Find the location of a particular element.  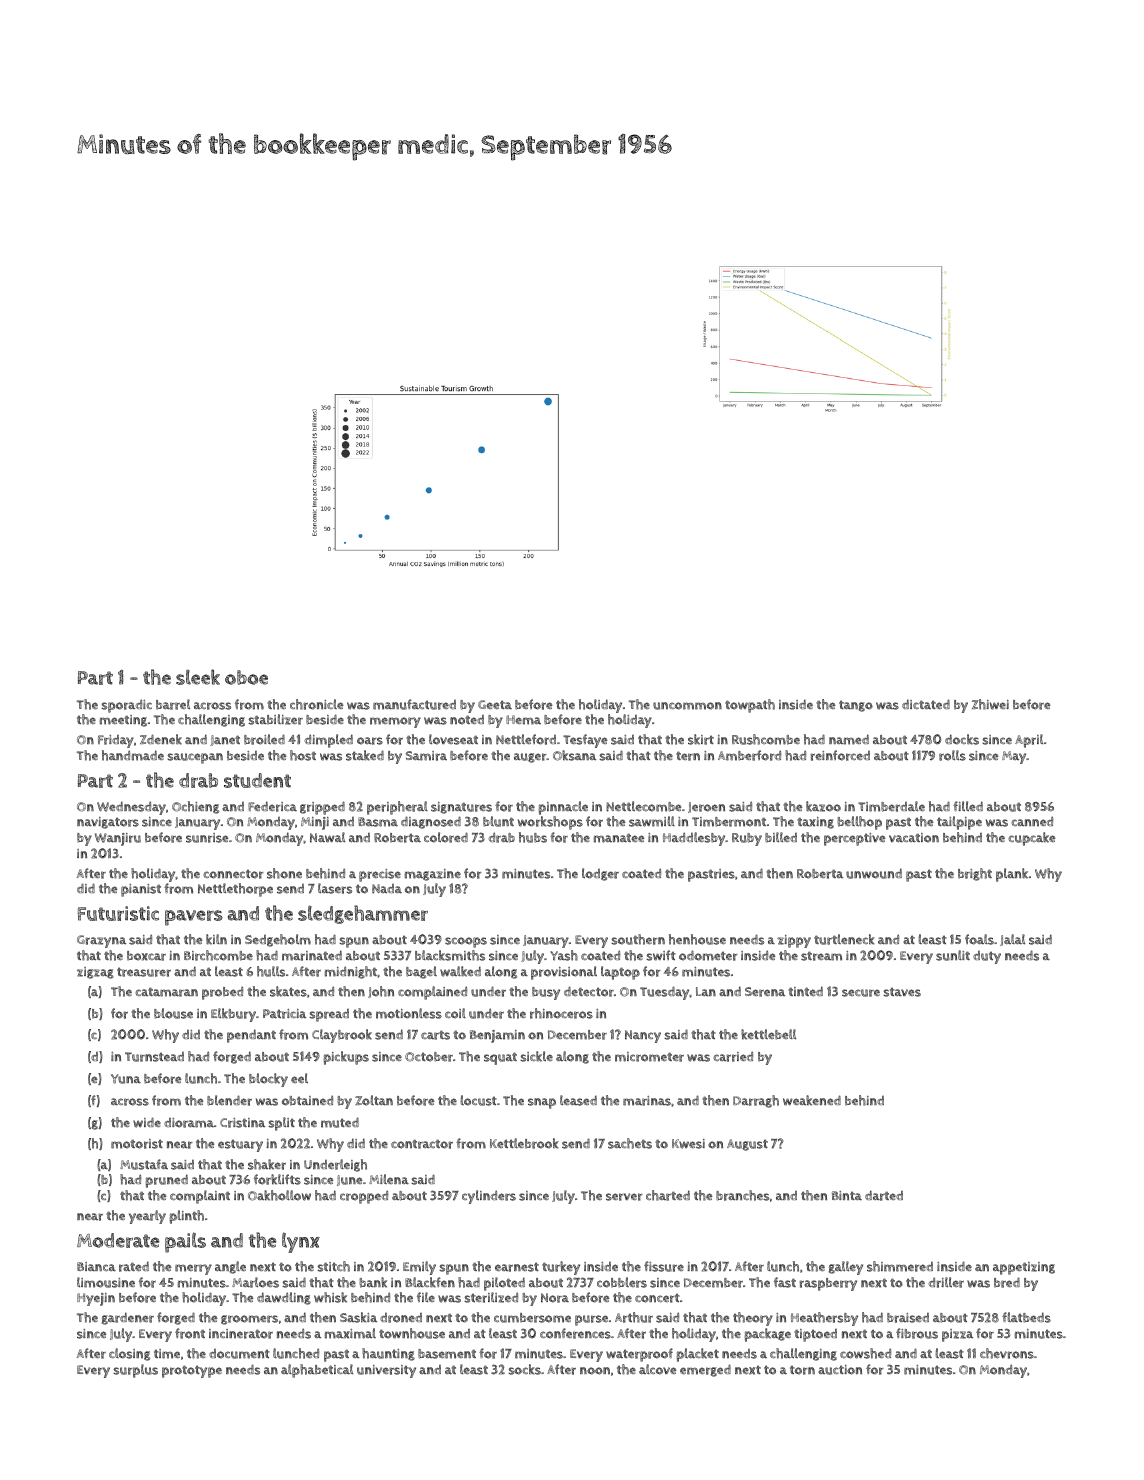

Geeta is located at coordinates (495, 704).
